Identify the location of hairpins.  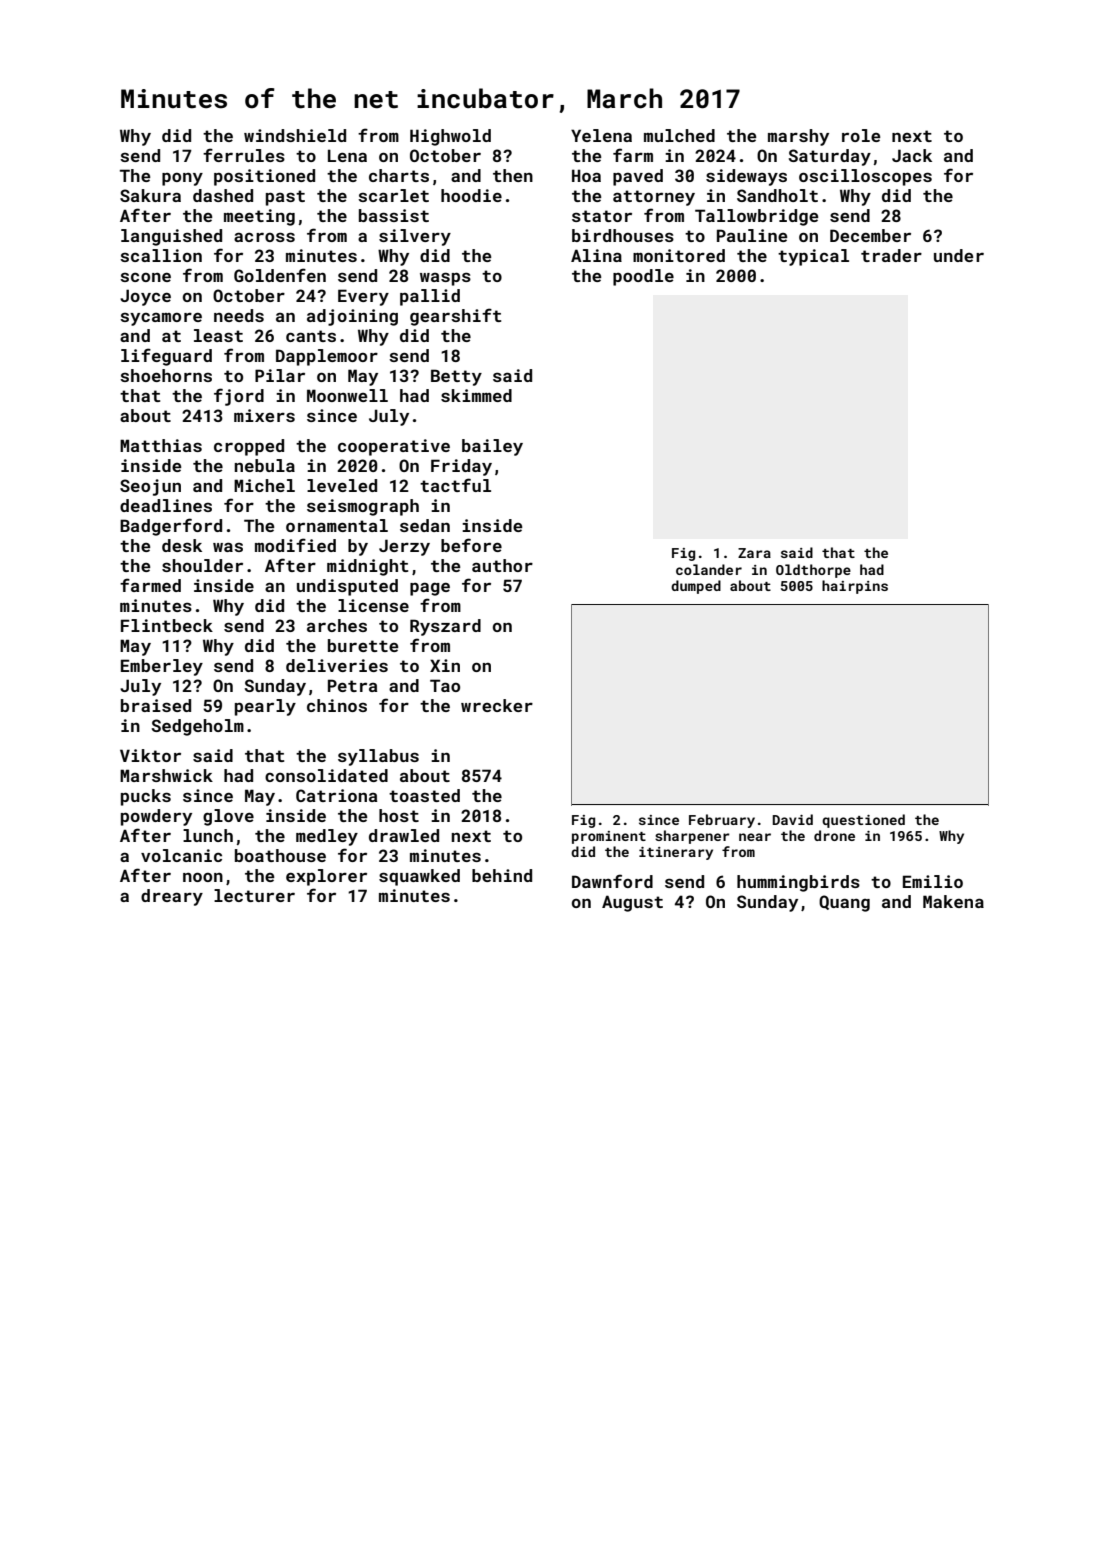
(855, 587).
